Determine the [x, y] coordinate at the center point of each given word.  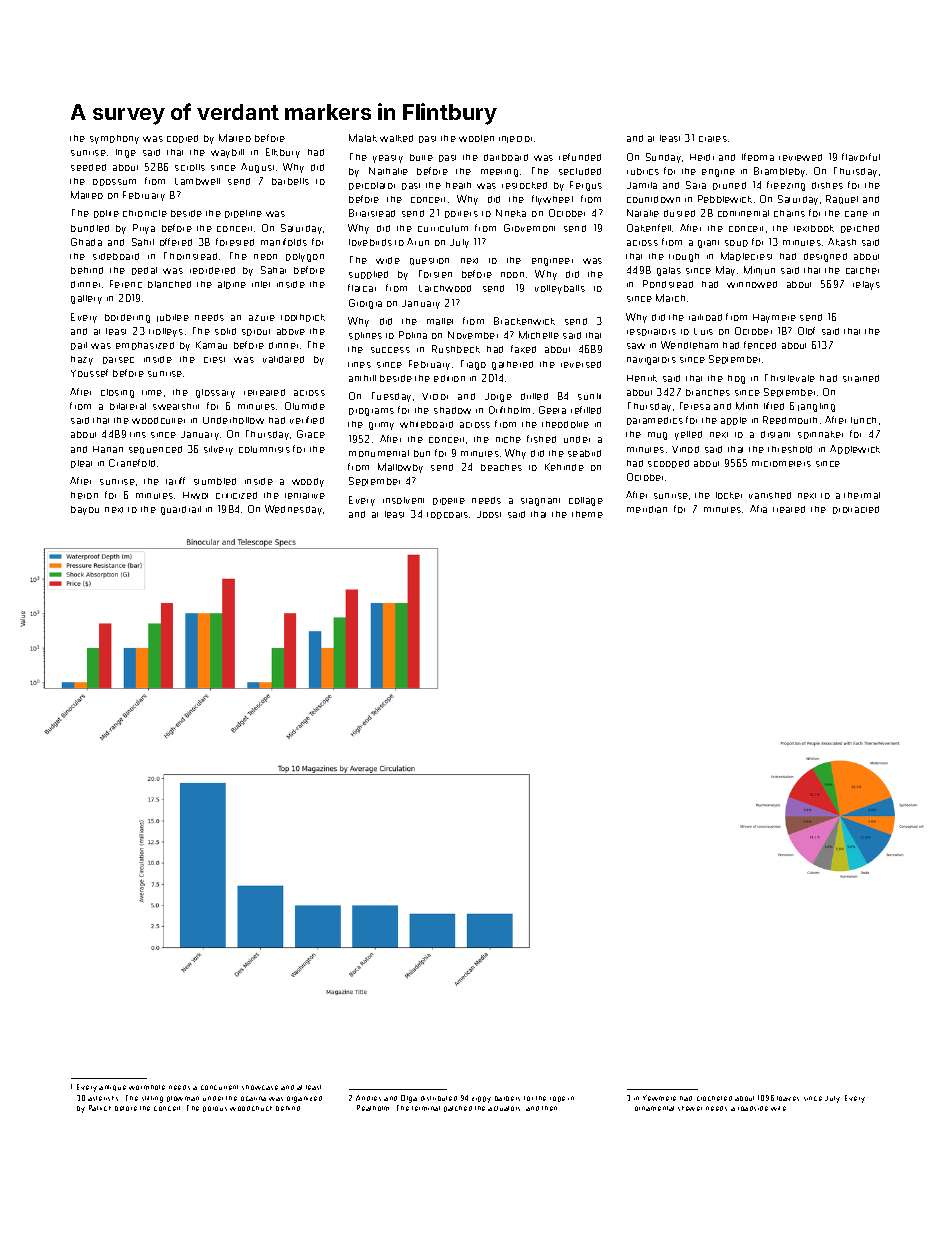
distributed [439, 1098]
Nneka [511, 213]
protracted [856, 510]
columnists [264, 449]
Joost [489, 514]
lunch [863, 420]
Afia [758, 509]
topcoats [447, 515]
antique [112, 1088]
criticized [236, 495]
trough [684, 257]
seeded [88, 167]
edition [449, 378]
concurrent [219, 1087]
